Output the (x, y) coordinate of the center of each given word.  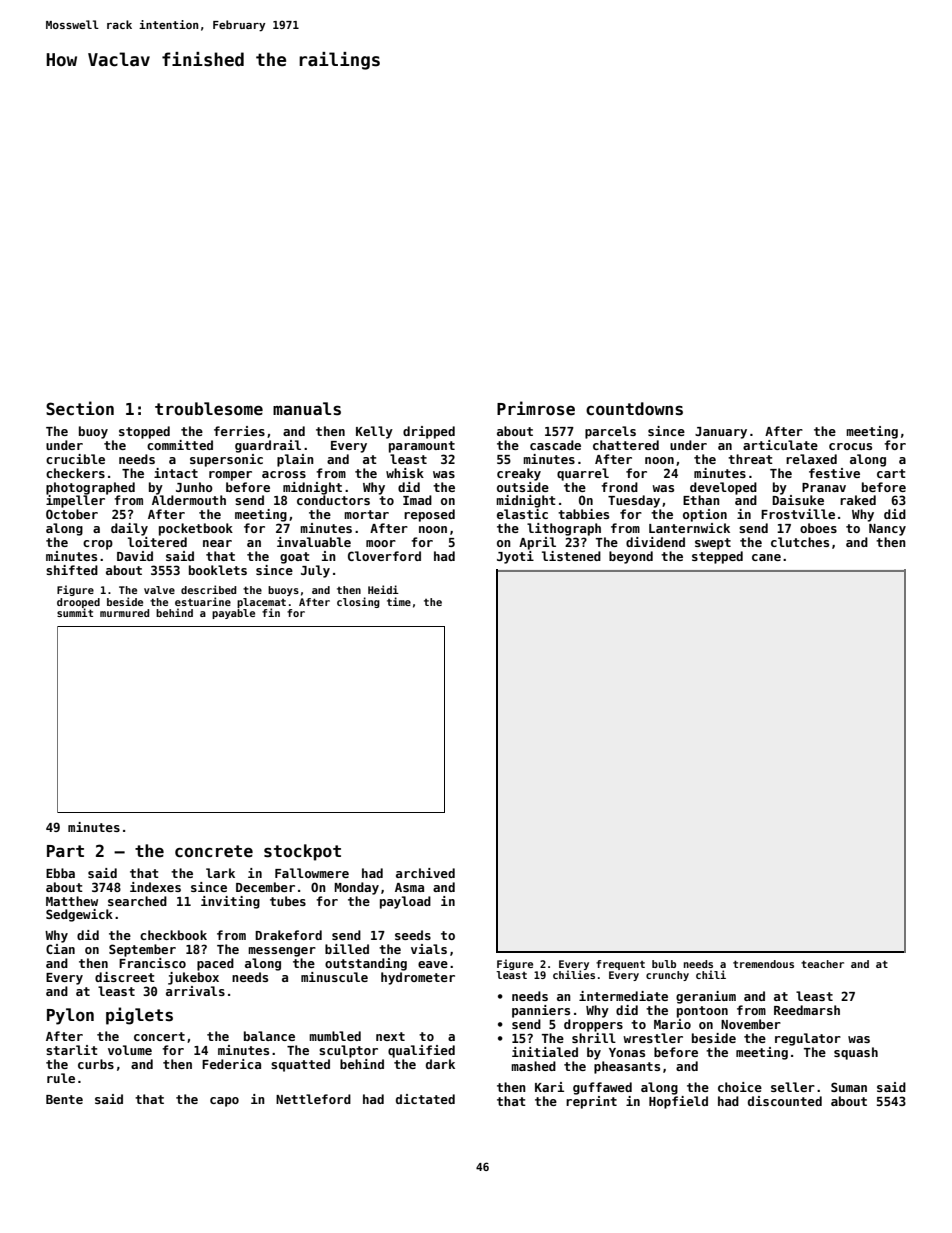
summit (75, 612)
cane (766, 557)
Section (80, 408)
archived (425, 873)
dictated (425, 1099)
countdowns (634, 409)
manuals (307, 409)
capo (224, 1102)
